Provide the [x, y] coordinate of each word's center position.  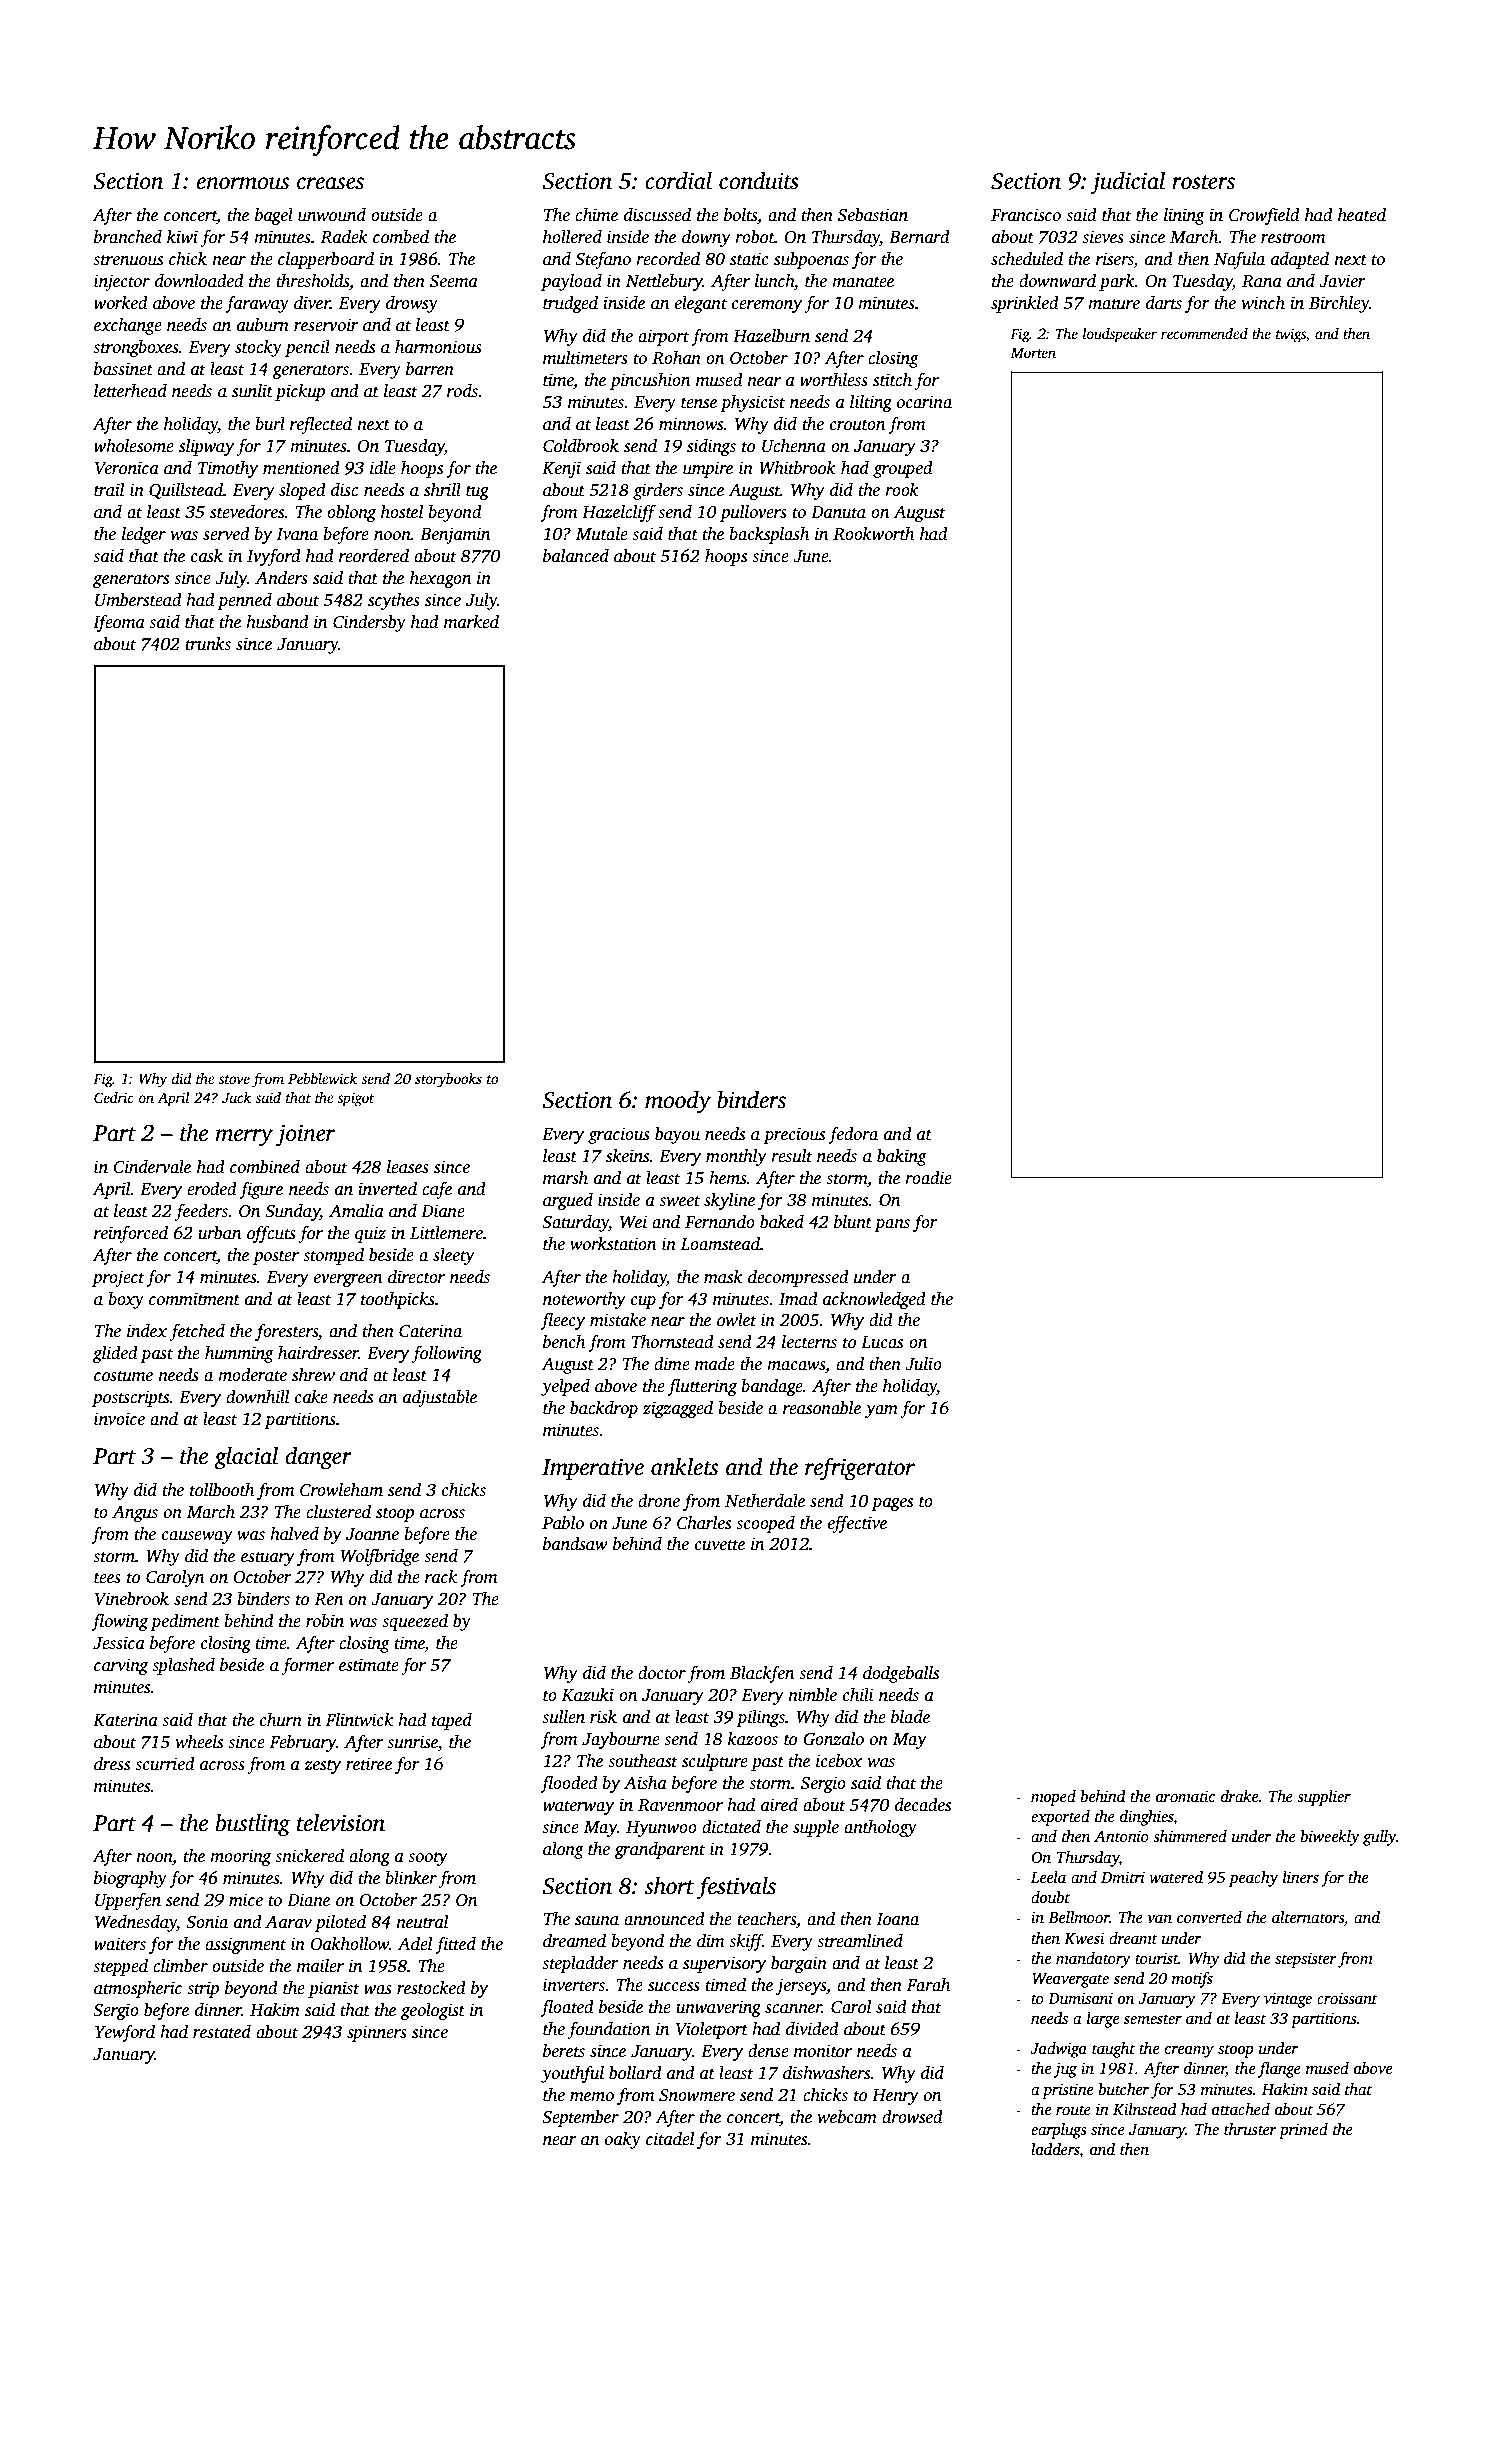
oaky [623, 2140]
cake [311, 1397]
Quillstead [186, 491]
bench [564, 1342]
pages [892, 1504]
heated [1362, 215]
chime [596, 215]
